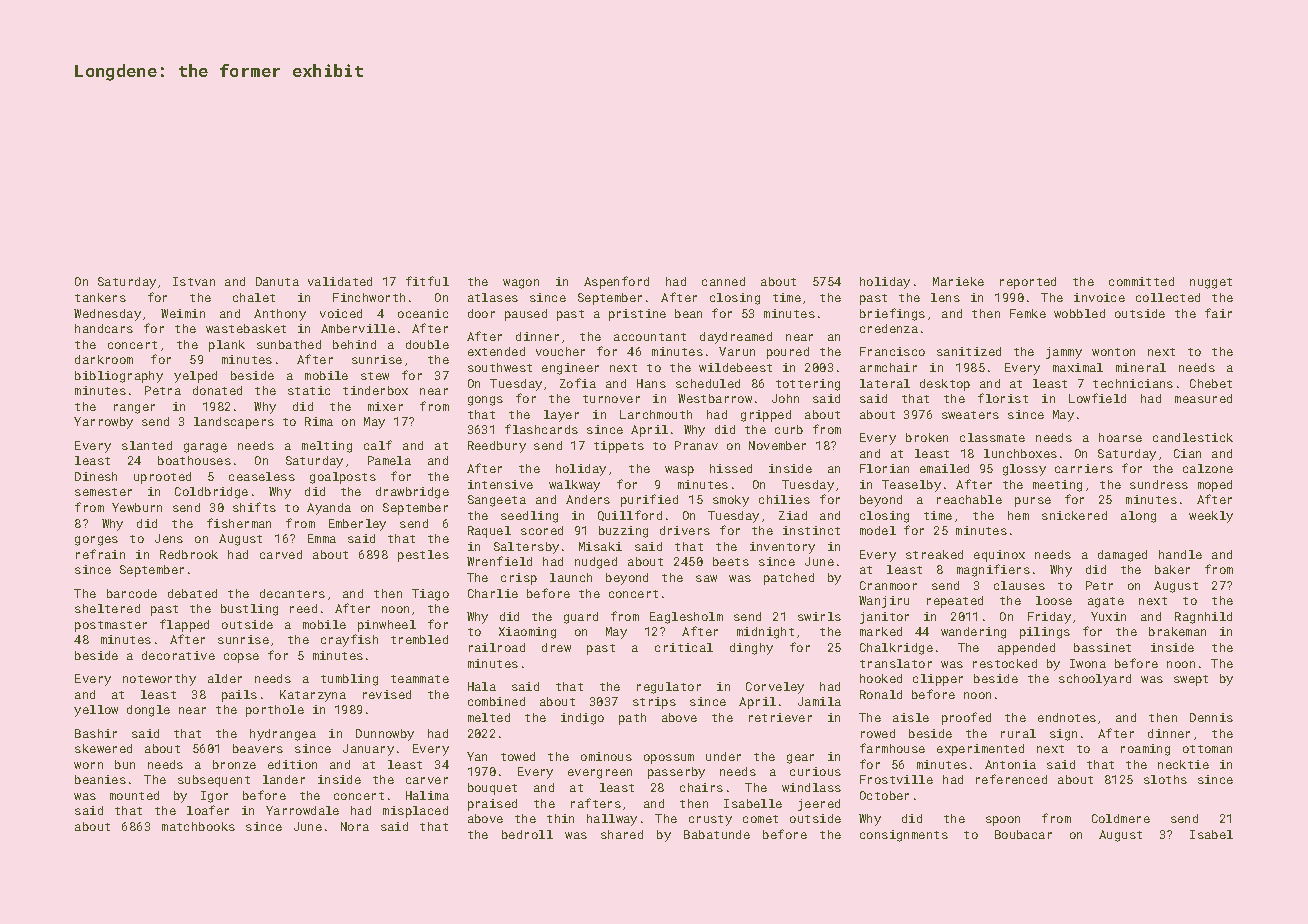 The image size is (1308, 924). I want to click on emailed, so click(944, 468).
